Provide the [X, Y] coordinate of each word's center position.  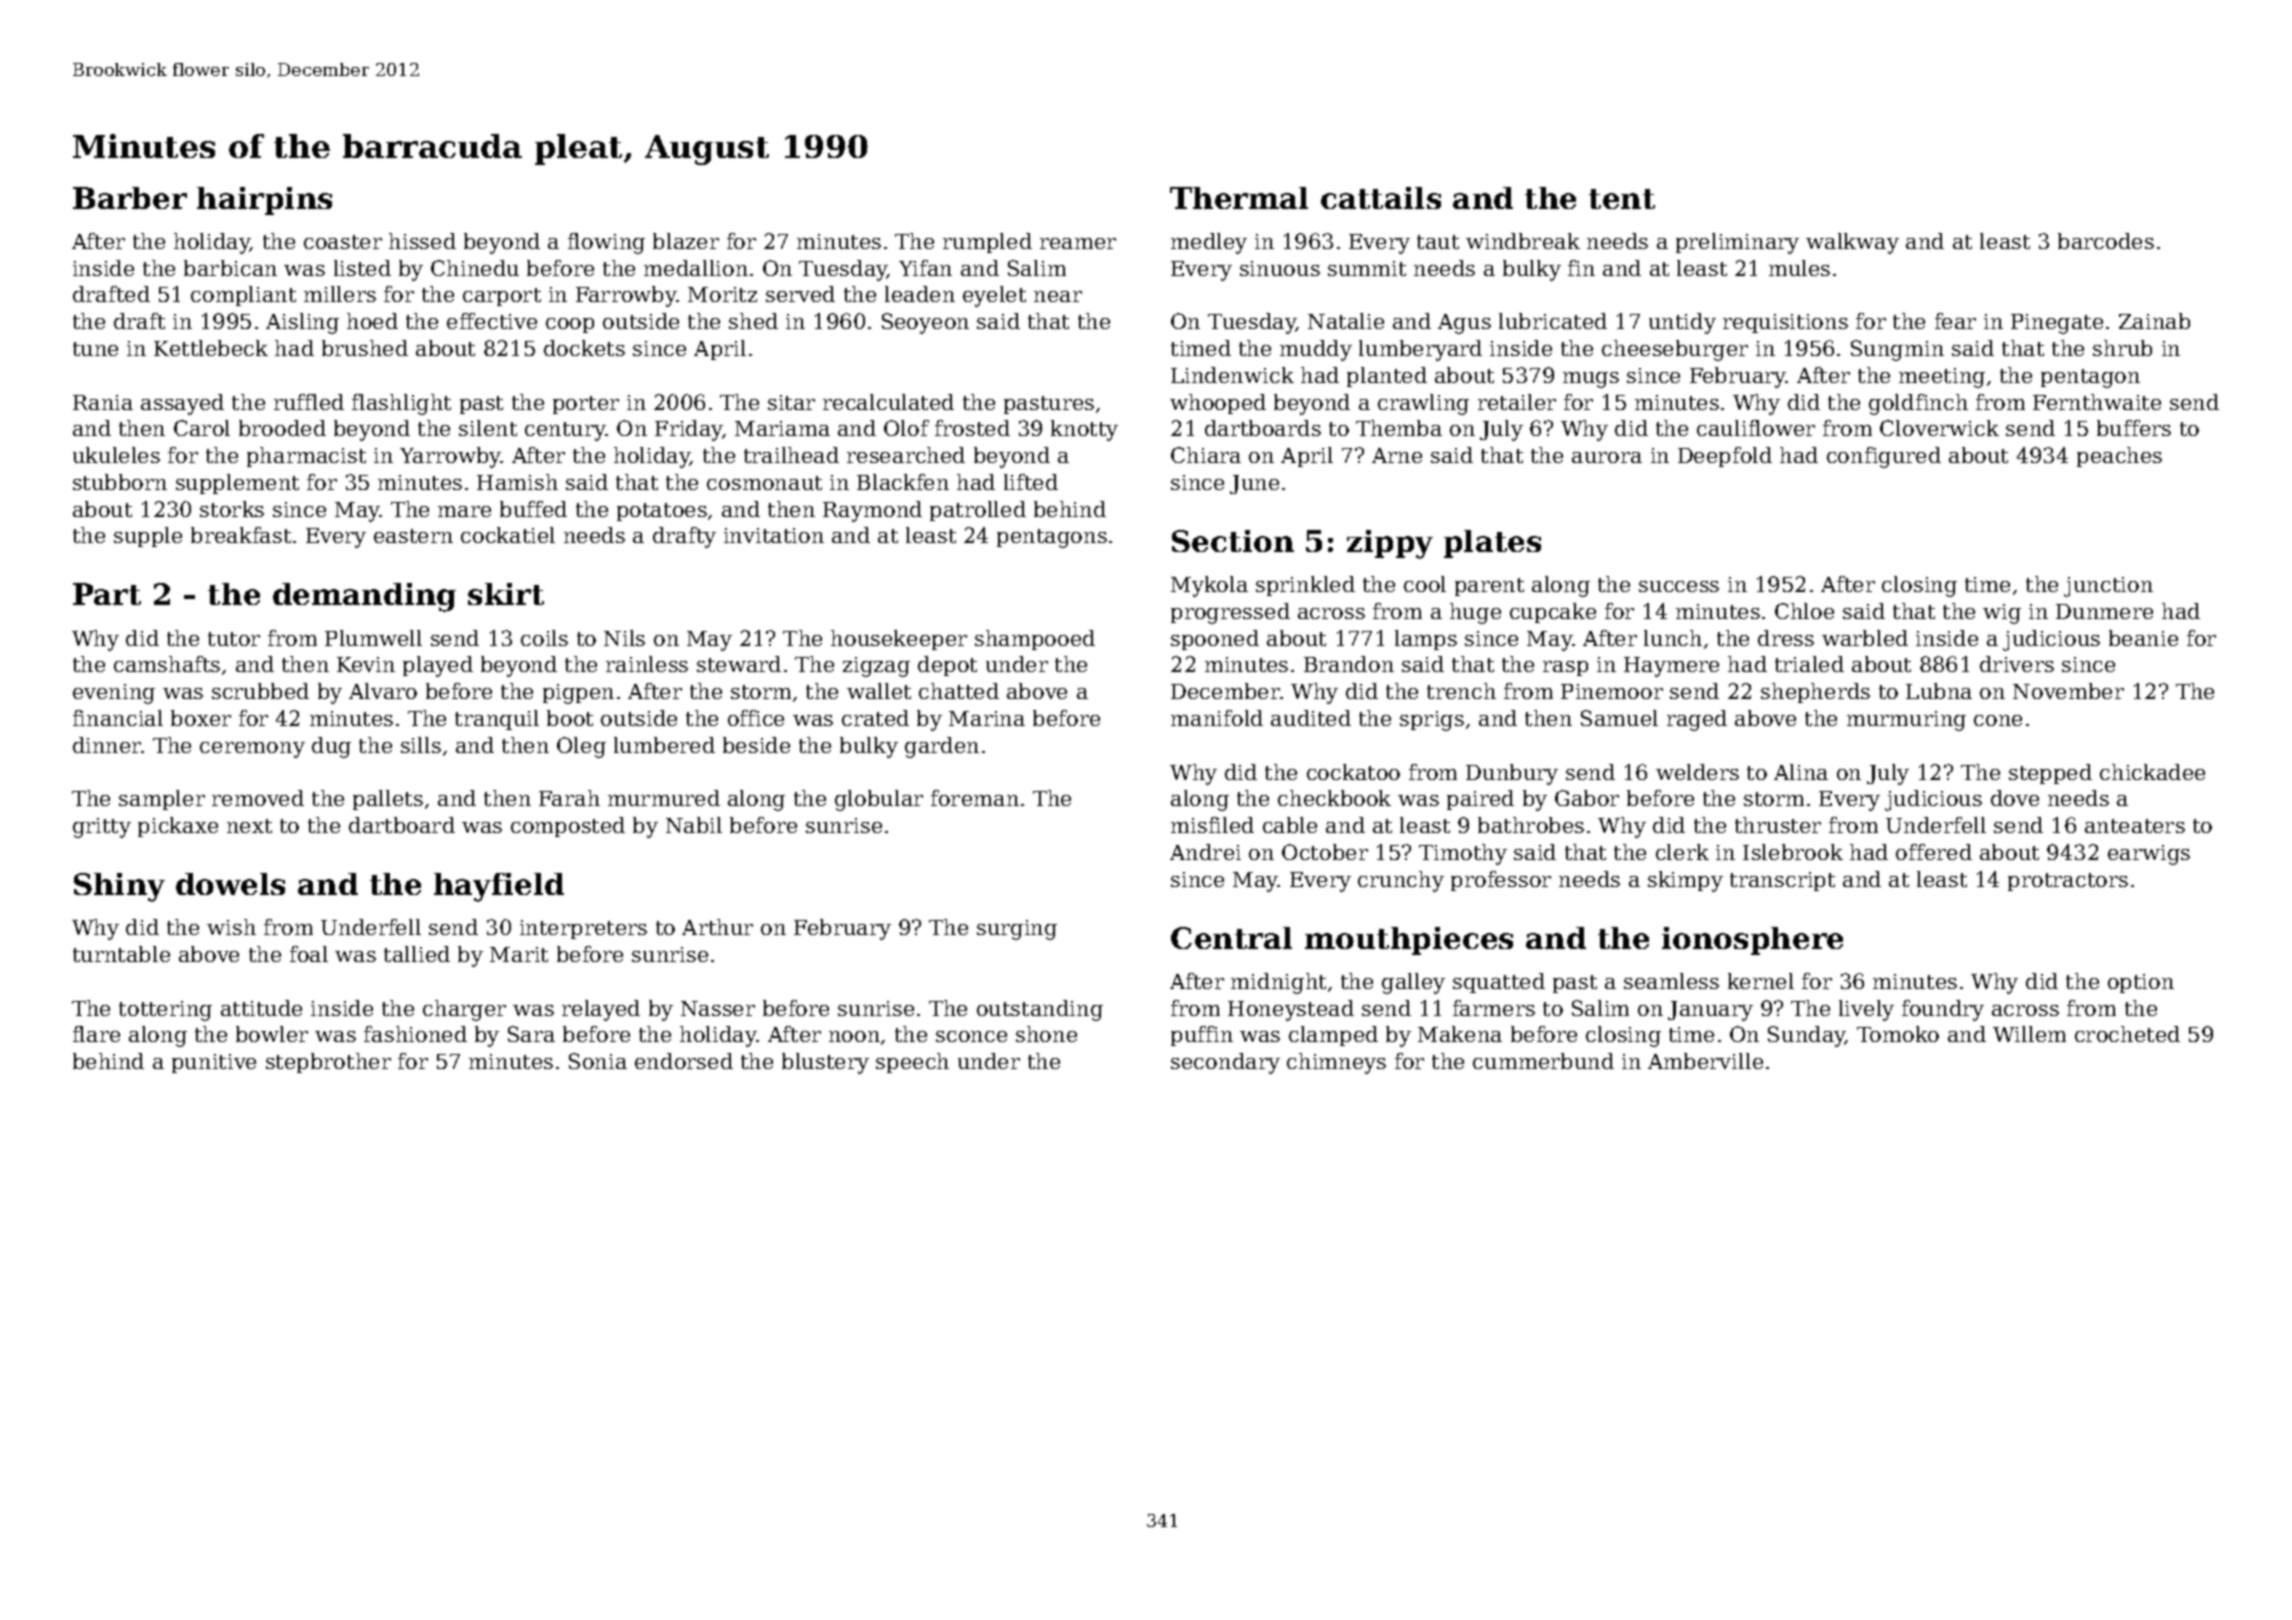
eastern [413, 536]
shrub [2122, 348]
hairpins [264, 201]
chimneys [1336, 1063]
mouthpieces [1409, 941]
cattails [1381, 198]
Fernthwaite [2097, 402]
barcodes [2106, 241]
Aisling [302, 323]
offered [1934, 852]
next [249, 826]
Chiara [1206, 455]
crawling [1423, 404]
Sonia [598, 1061]
